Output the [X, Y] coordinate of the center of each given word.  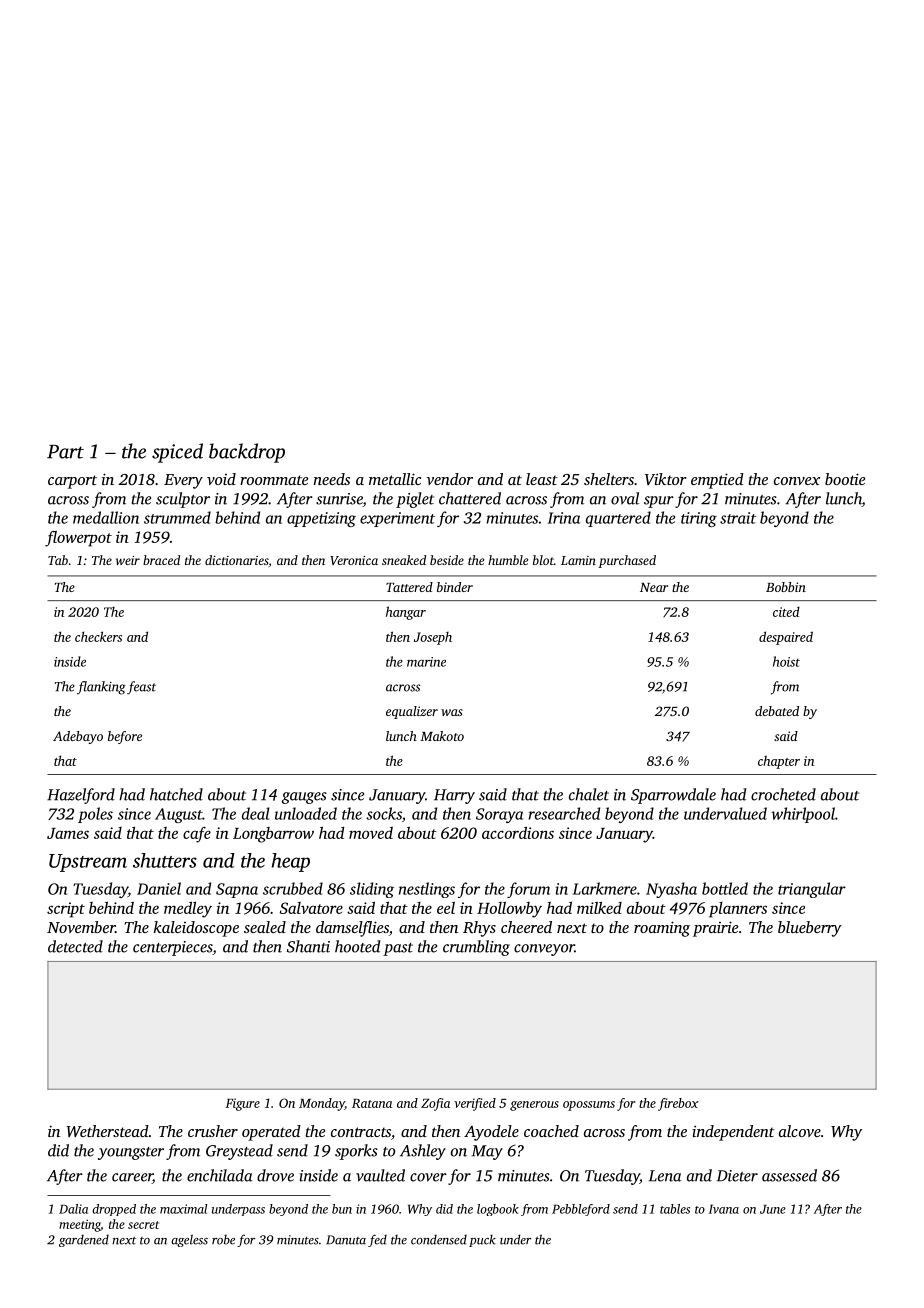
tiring [699, 519]
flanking [101, 688]
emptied [717, 481]
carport [72, 482]
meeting [80, 1226]
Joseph [433, 638]
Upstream [88, 863]
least [542, 479]
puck [482, 1240]
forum [528, 890]
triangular [812, 890]
